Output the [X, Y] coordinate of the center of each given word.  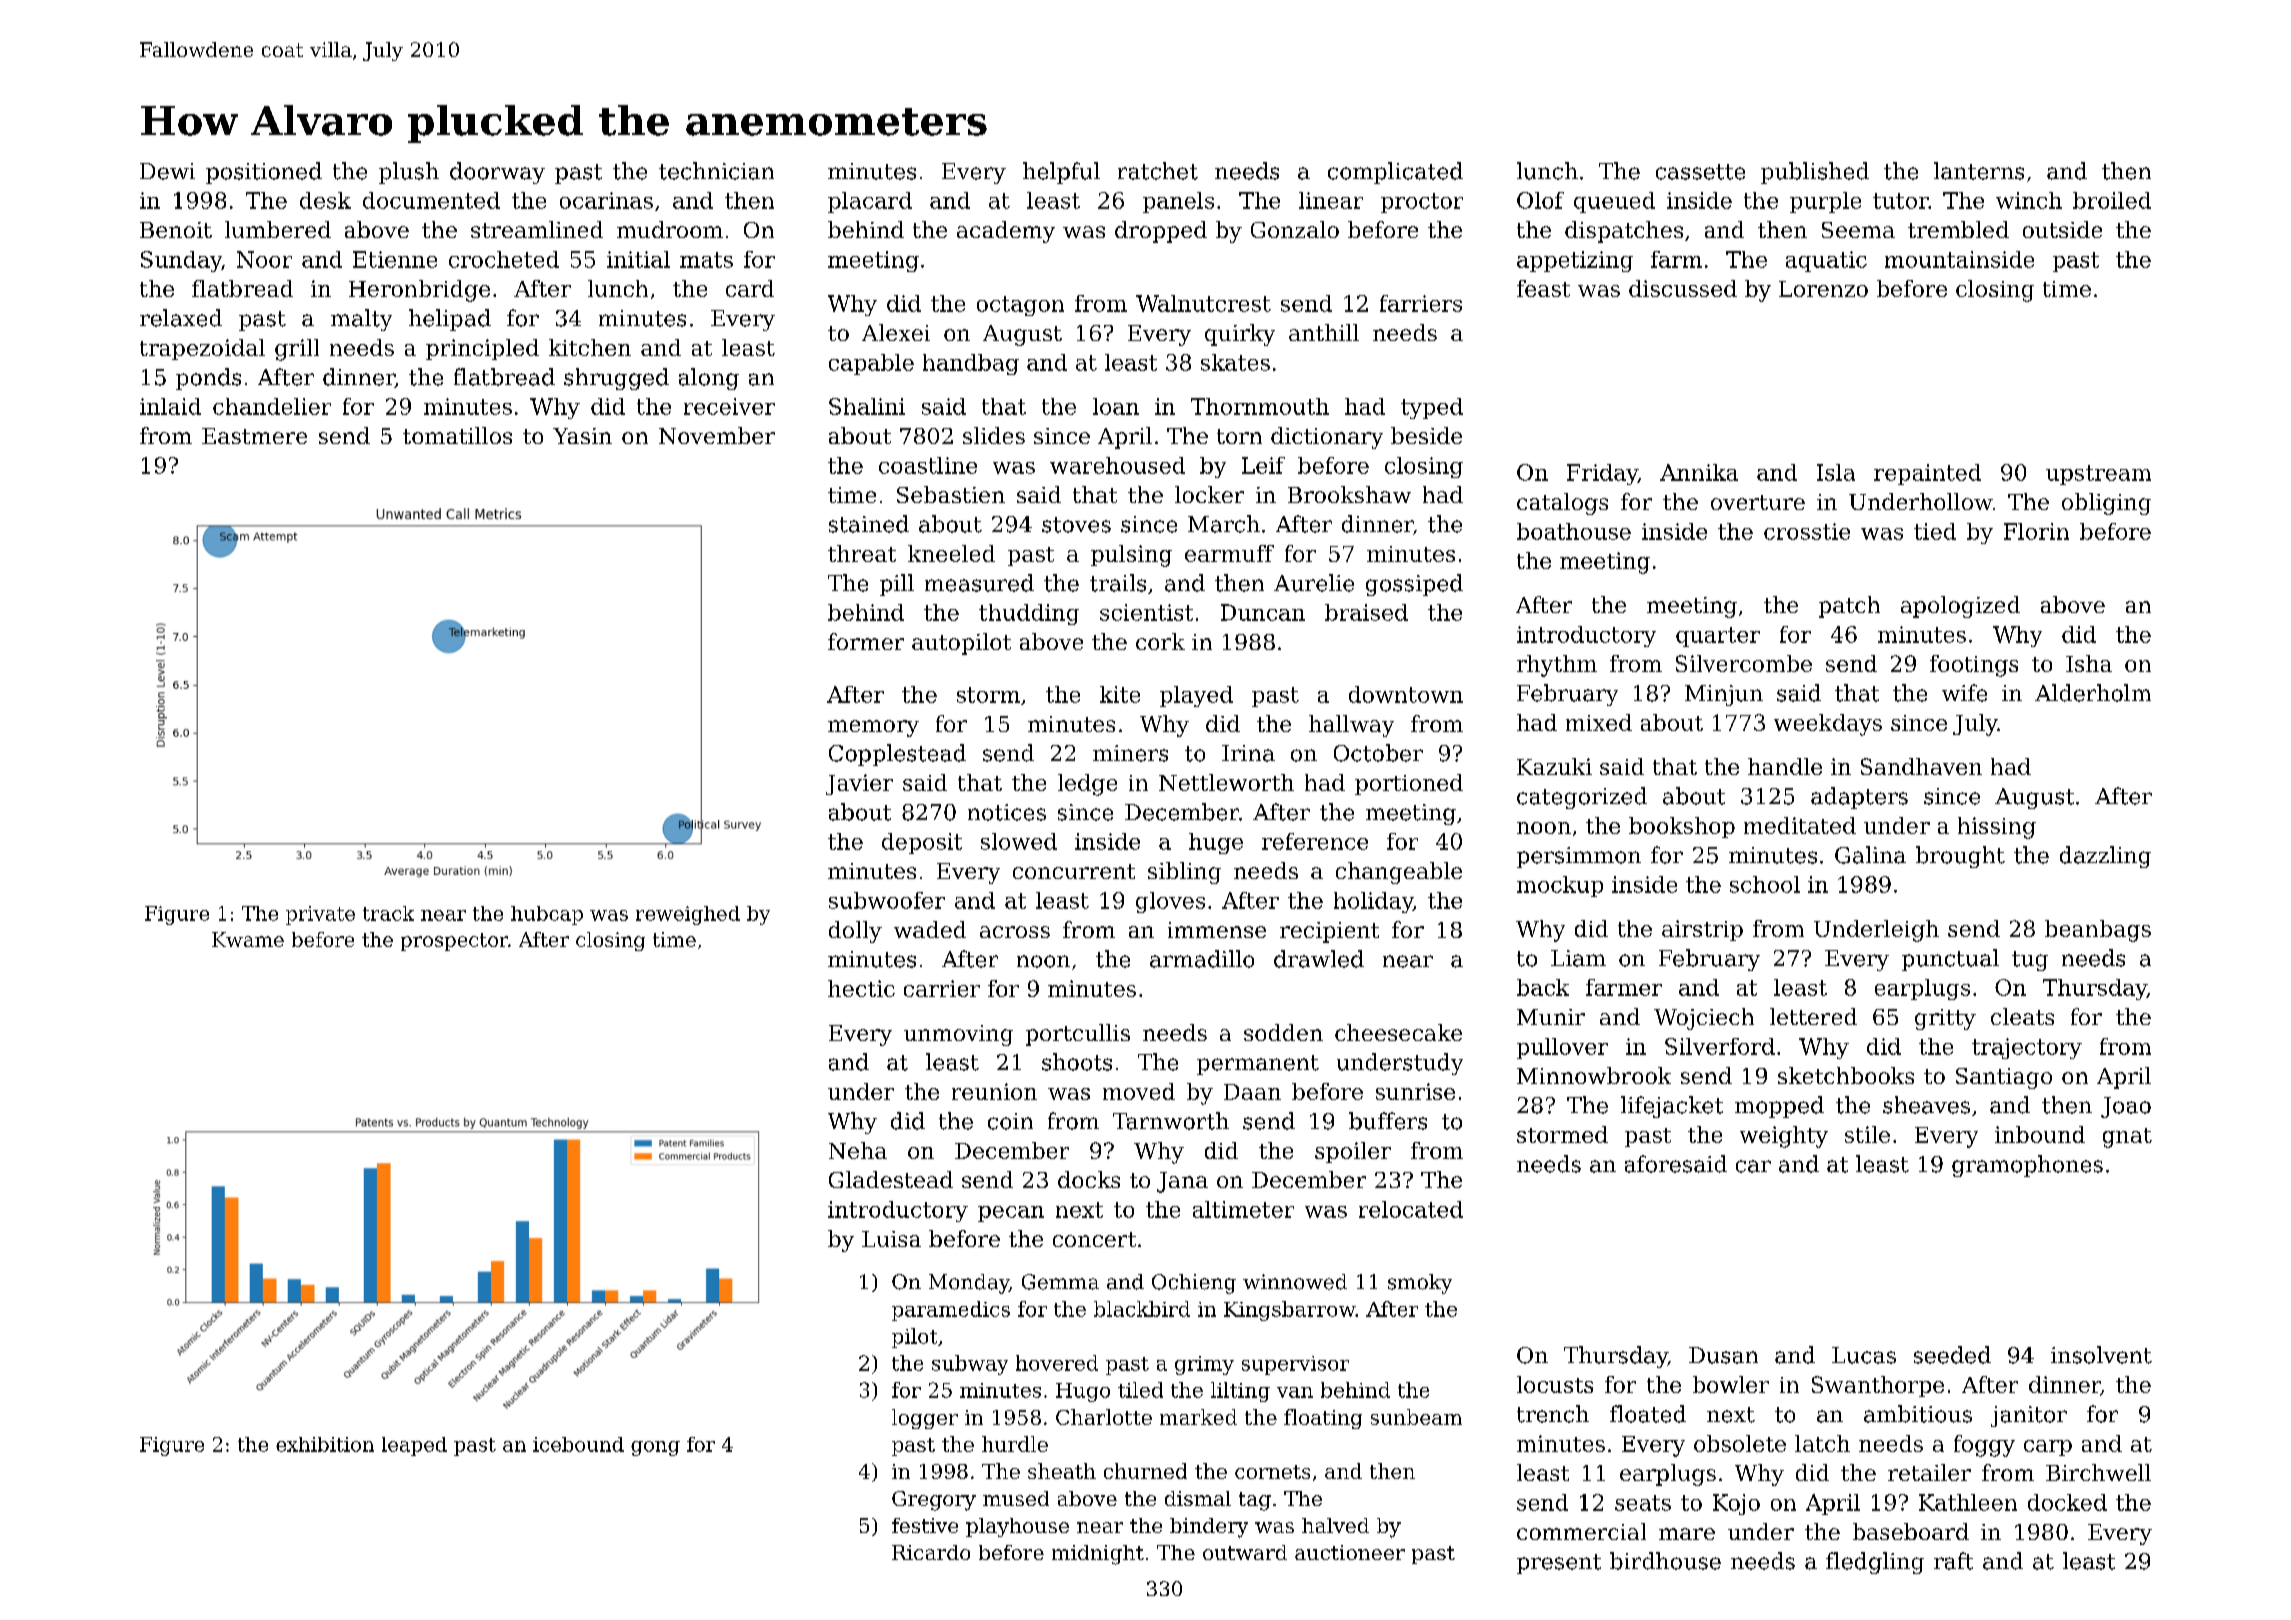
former [866, 641]
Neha [858, 1150]
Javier [859, 784]
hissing [1997, 828]
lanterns [1979, 171]
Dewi [167, 171]
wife [1964, 693]
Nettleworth [1226, 782]
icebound [578, 1444]
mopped [1779, 1107]
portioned [1409, 784]
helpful [1061, 173]
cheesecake [1398, 1032]
